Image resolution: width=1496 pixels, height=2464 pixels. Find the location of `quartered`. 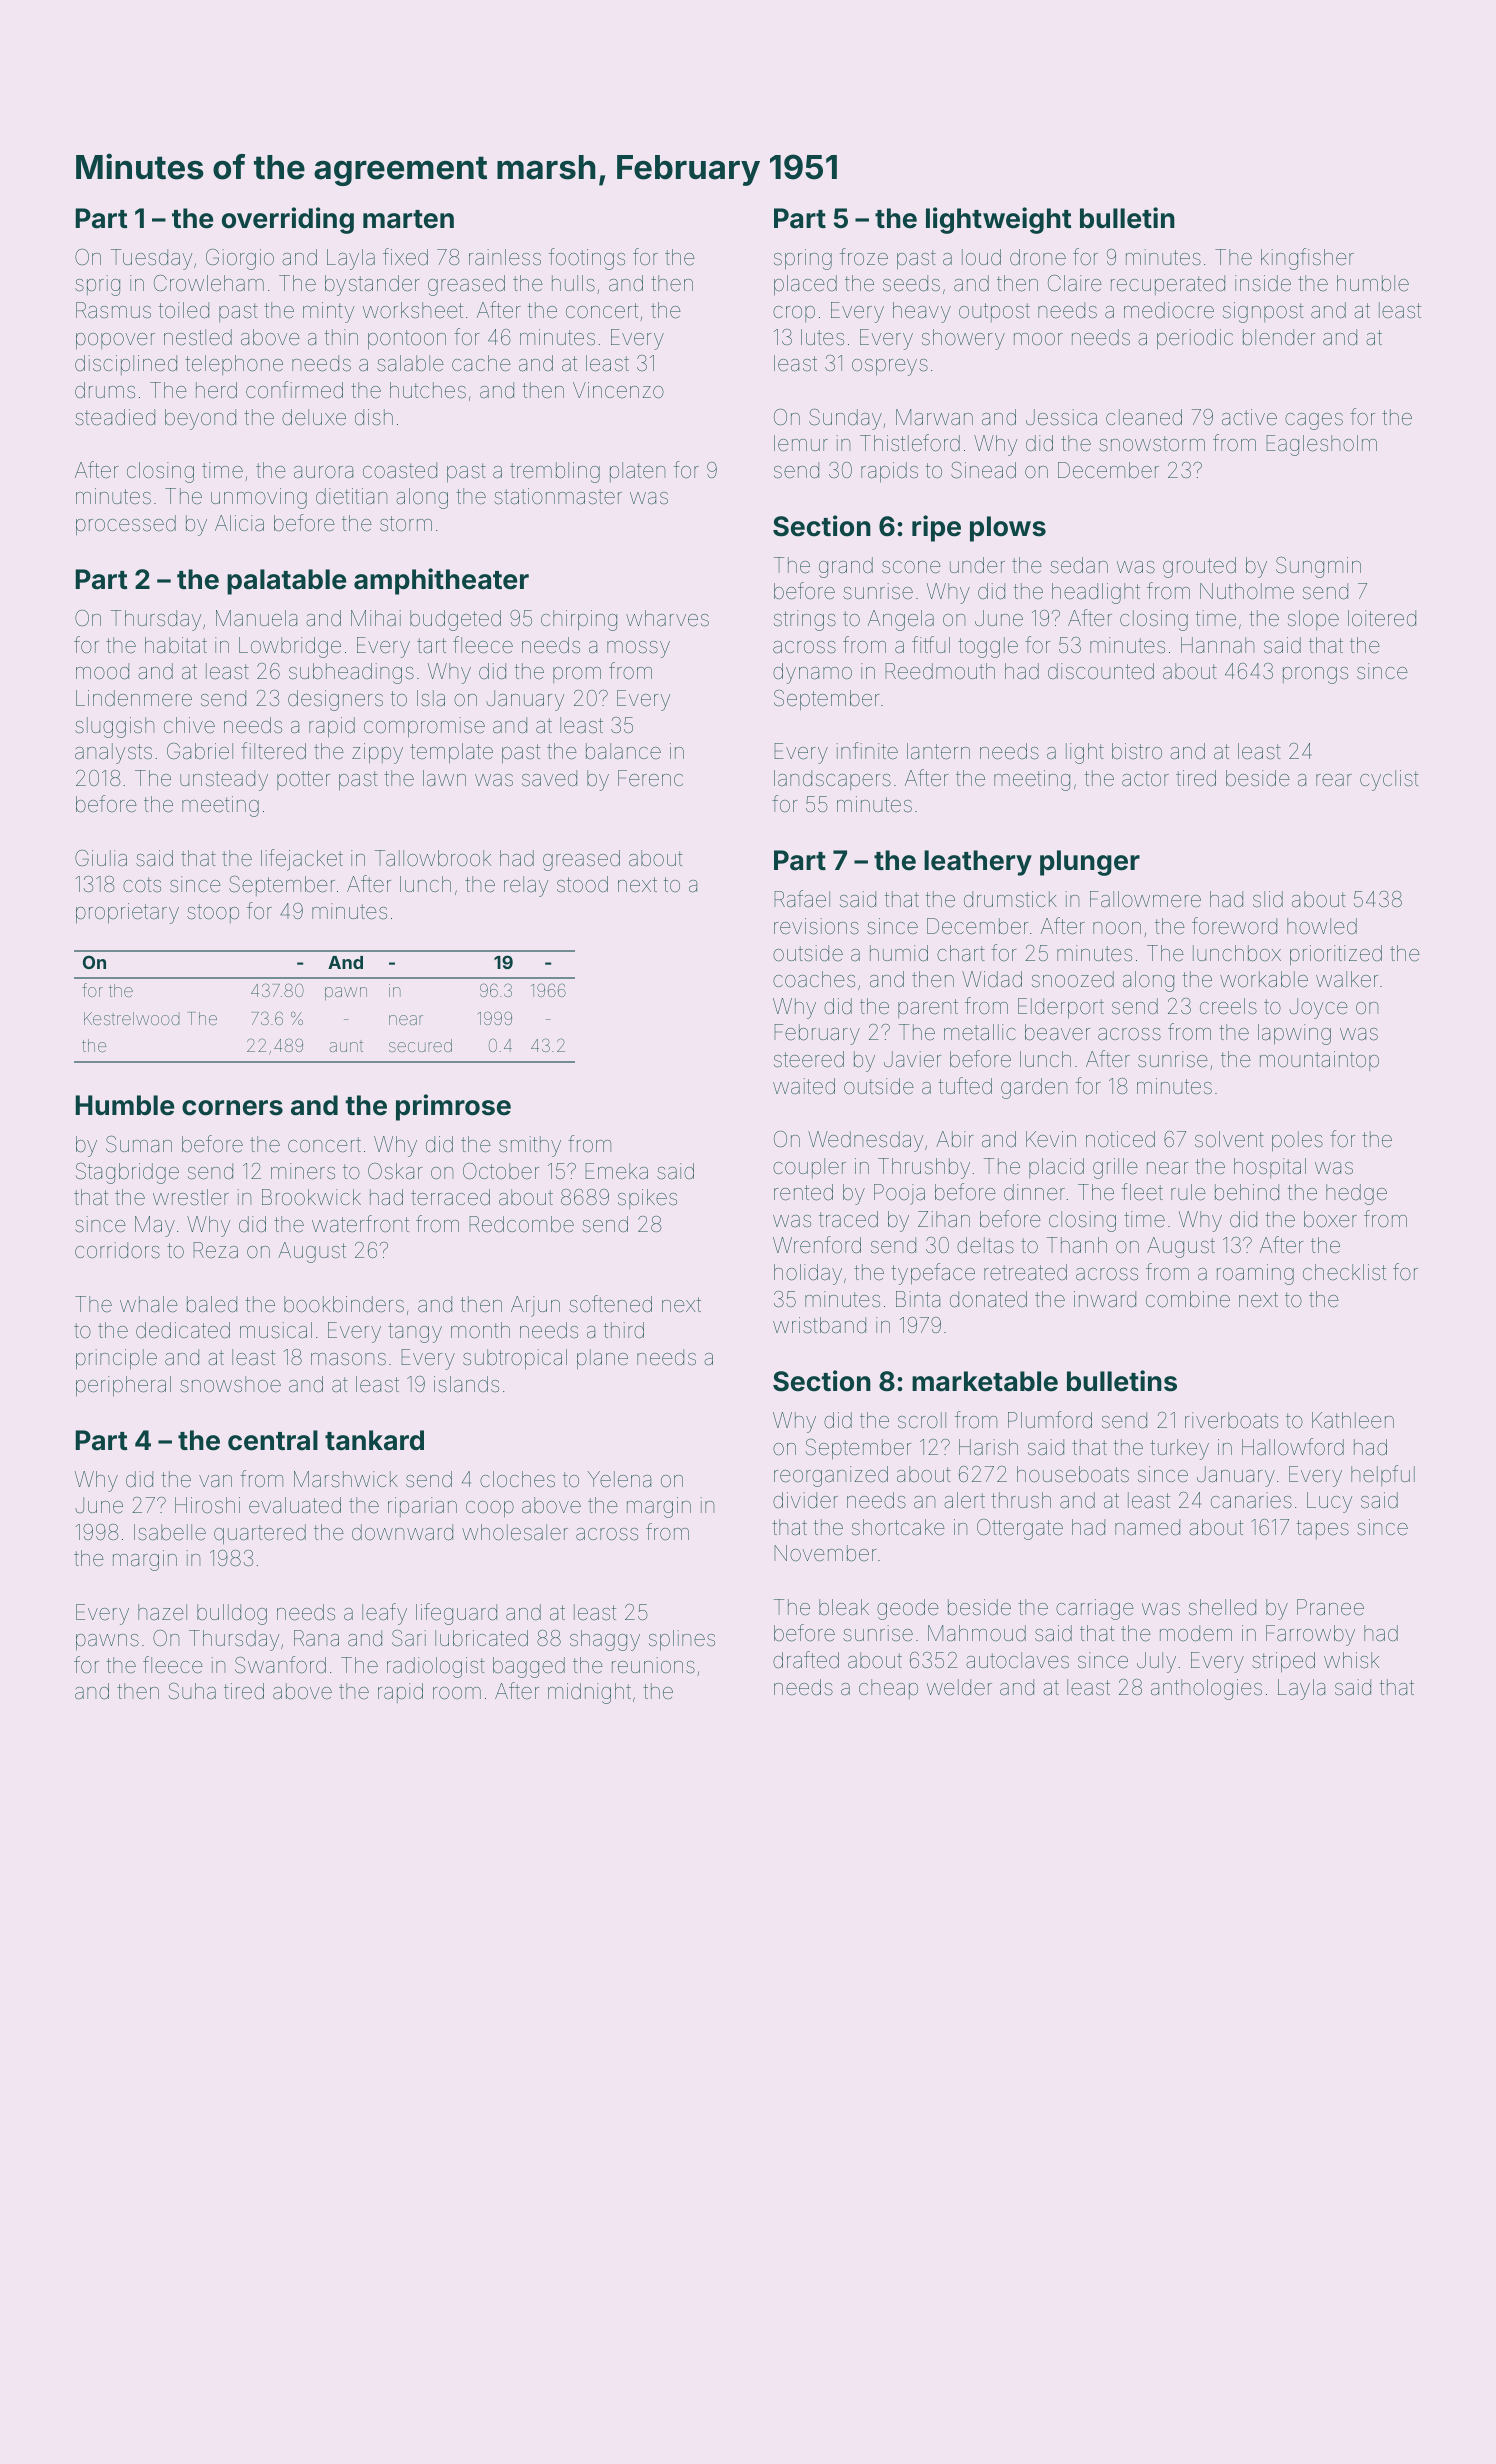

quartered is located at coordinates (260, 1534).
